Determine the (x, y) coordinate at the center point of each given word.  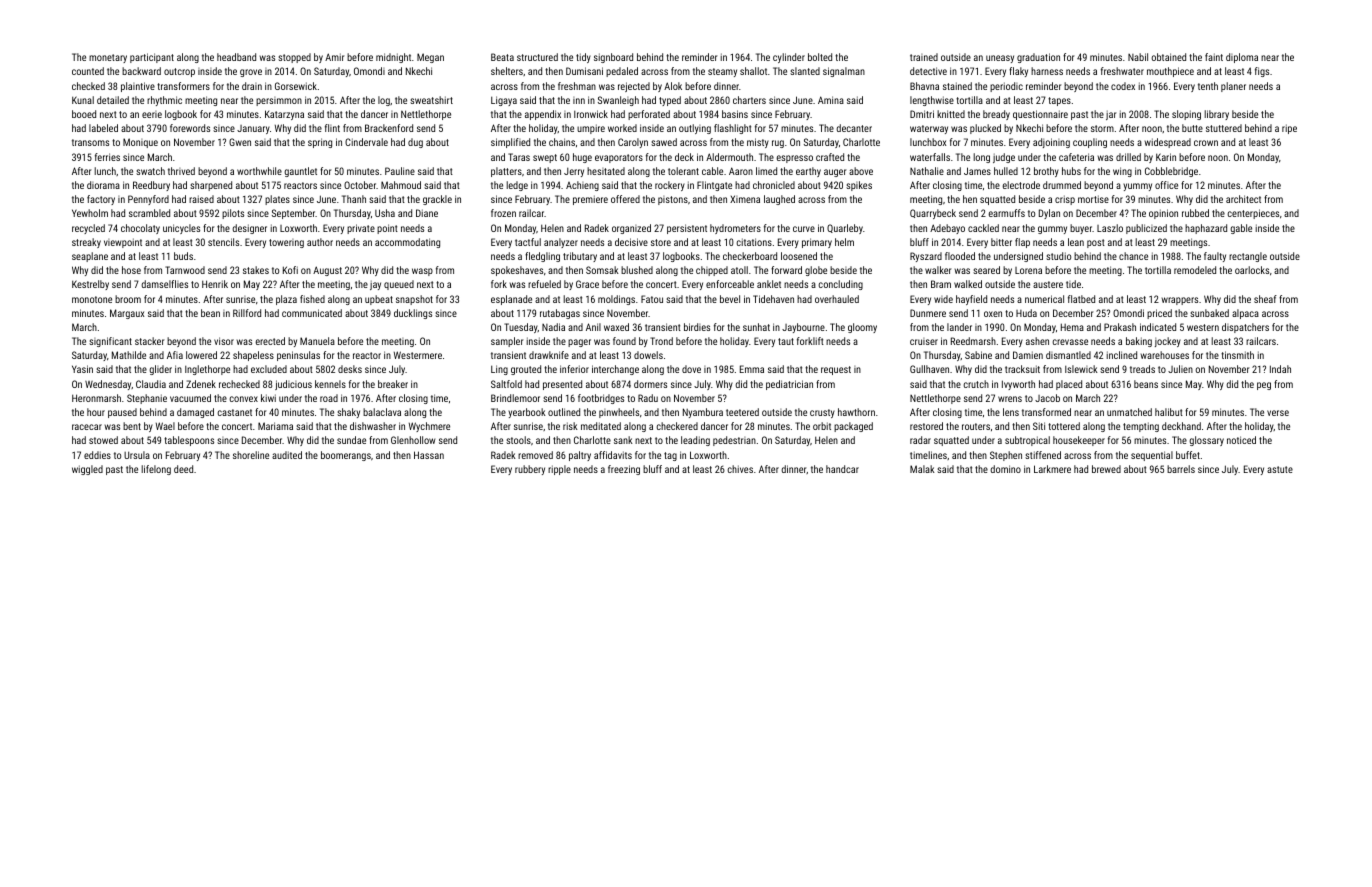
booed (84, 114)
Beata (502, 57)
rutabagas (560, 314)
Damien (1028, 355)
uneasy (1000, 59)
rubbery (530, 470)
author (320, 242)
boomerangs (346, 456)
